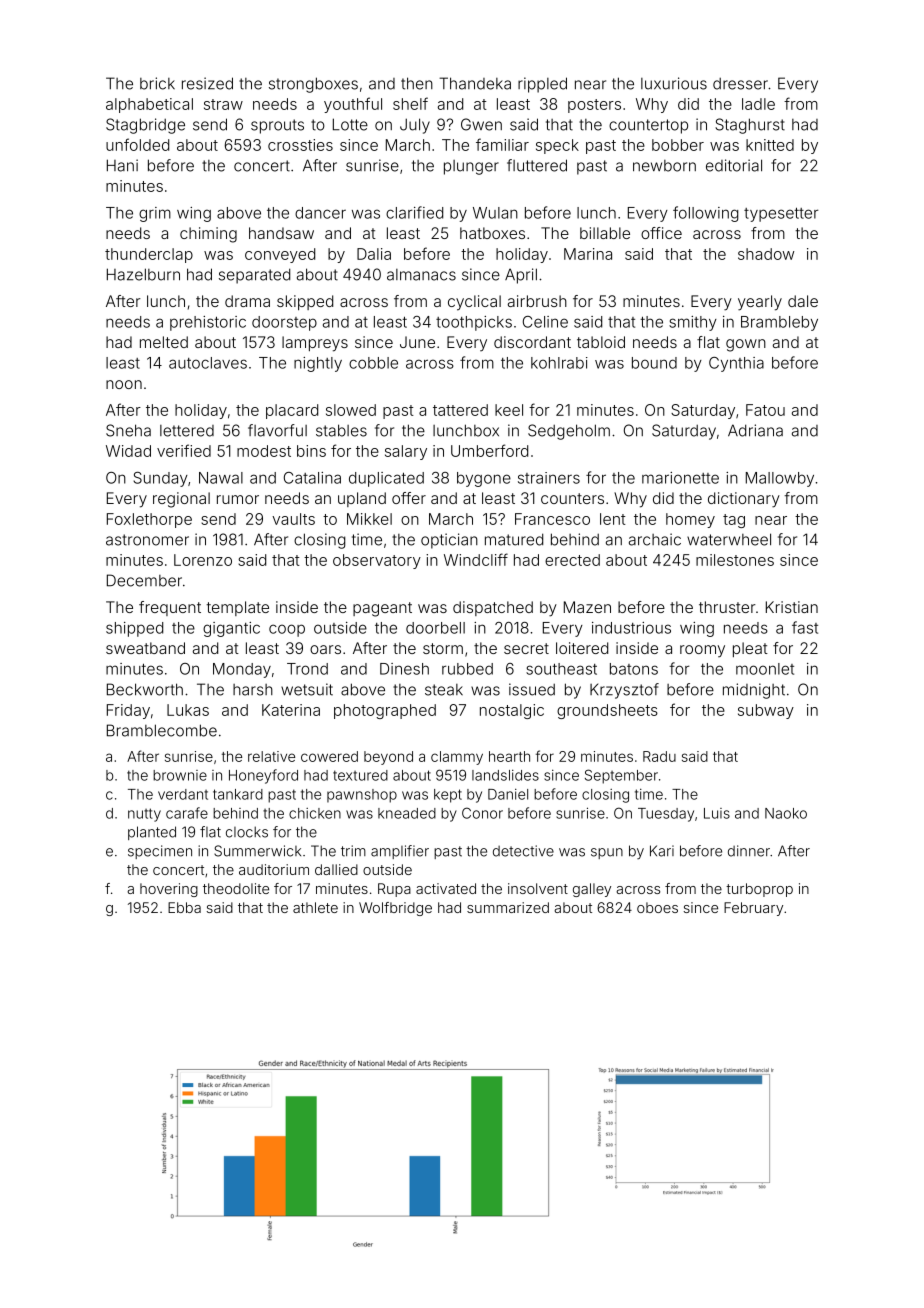  I want to click on Marina, so click(588, 254).
